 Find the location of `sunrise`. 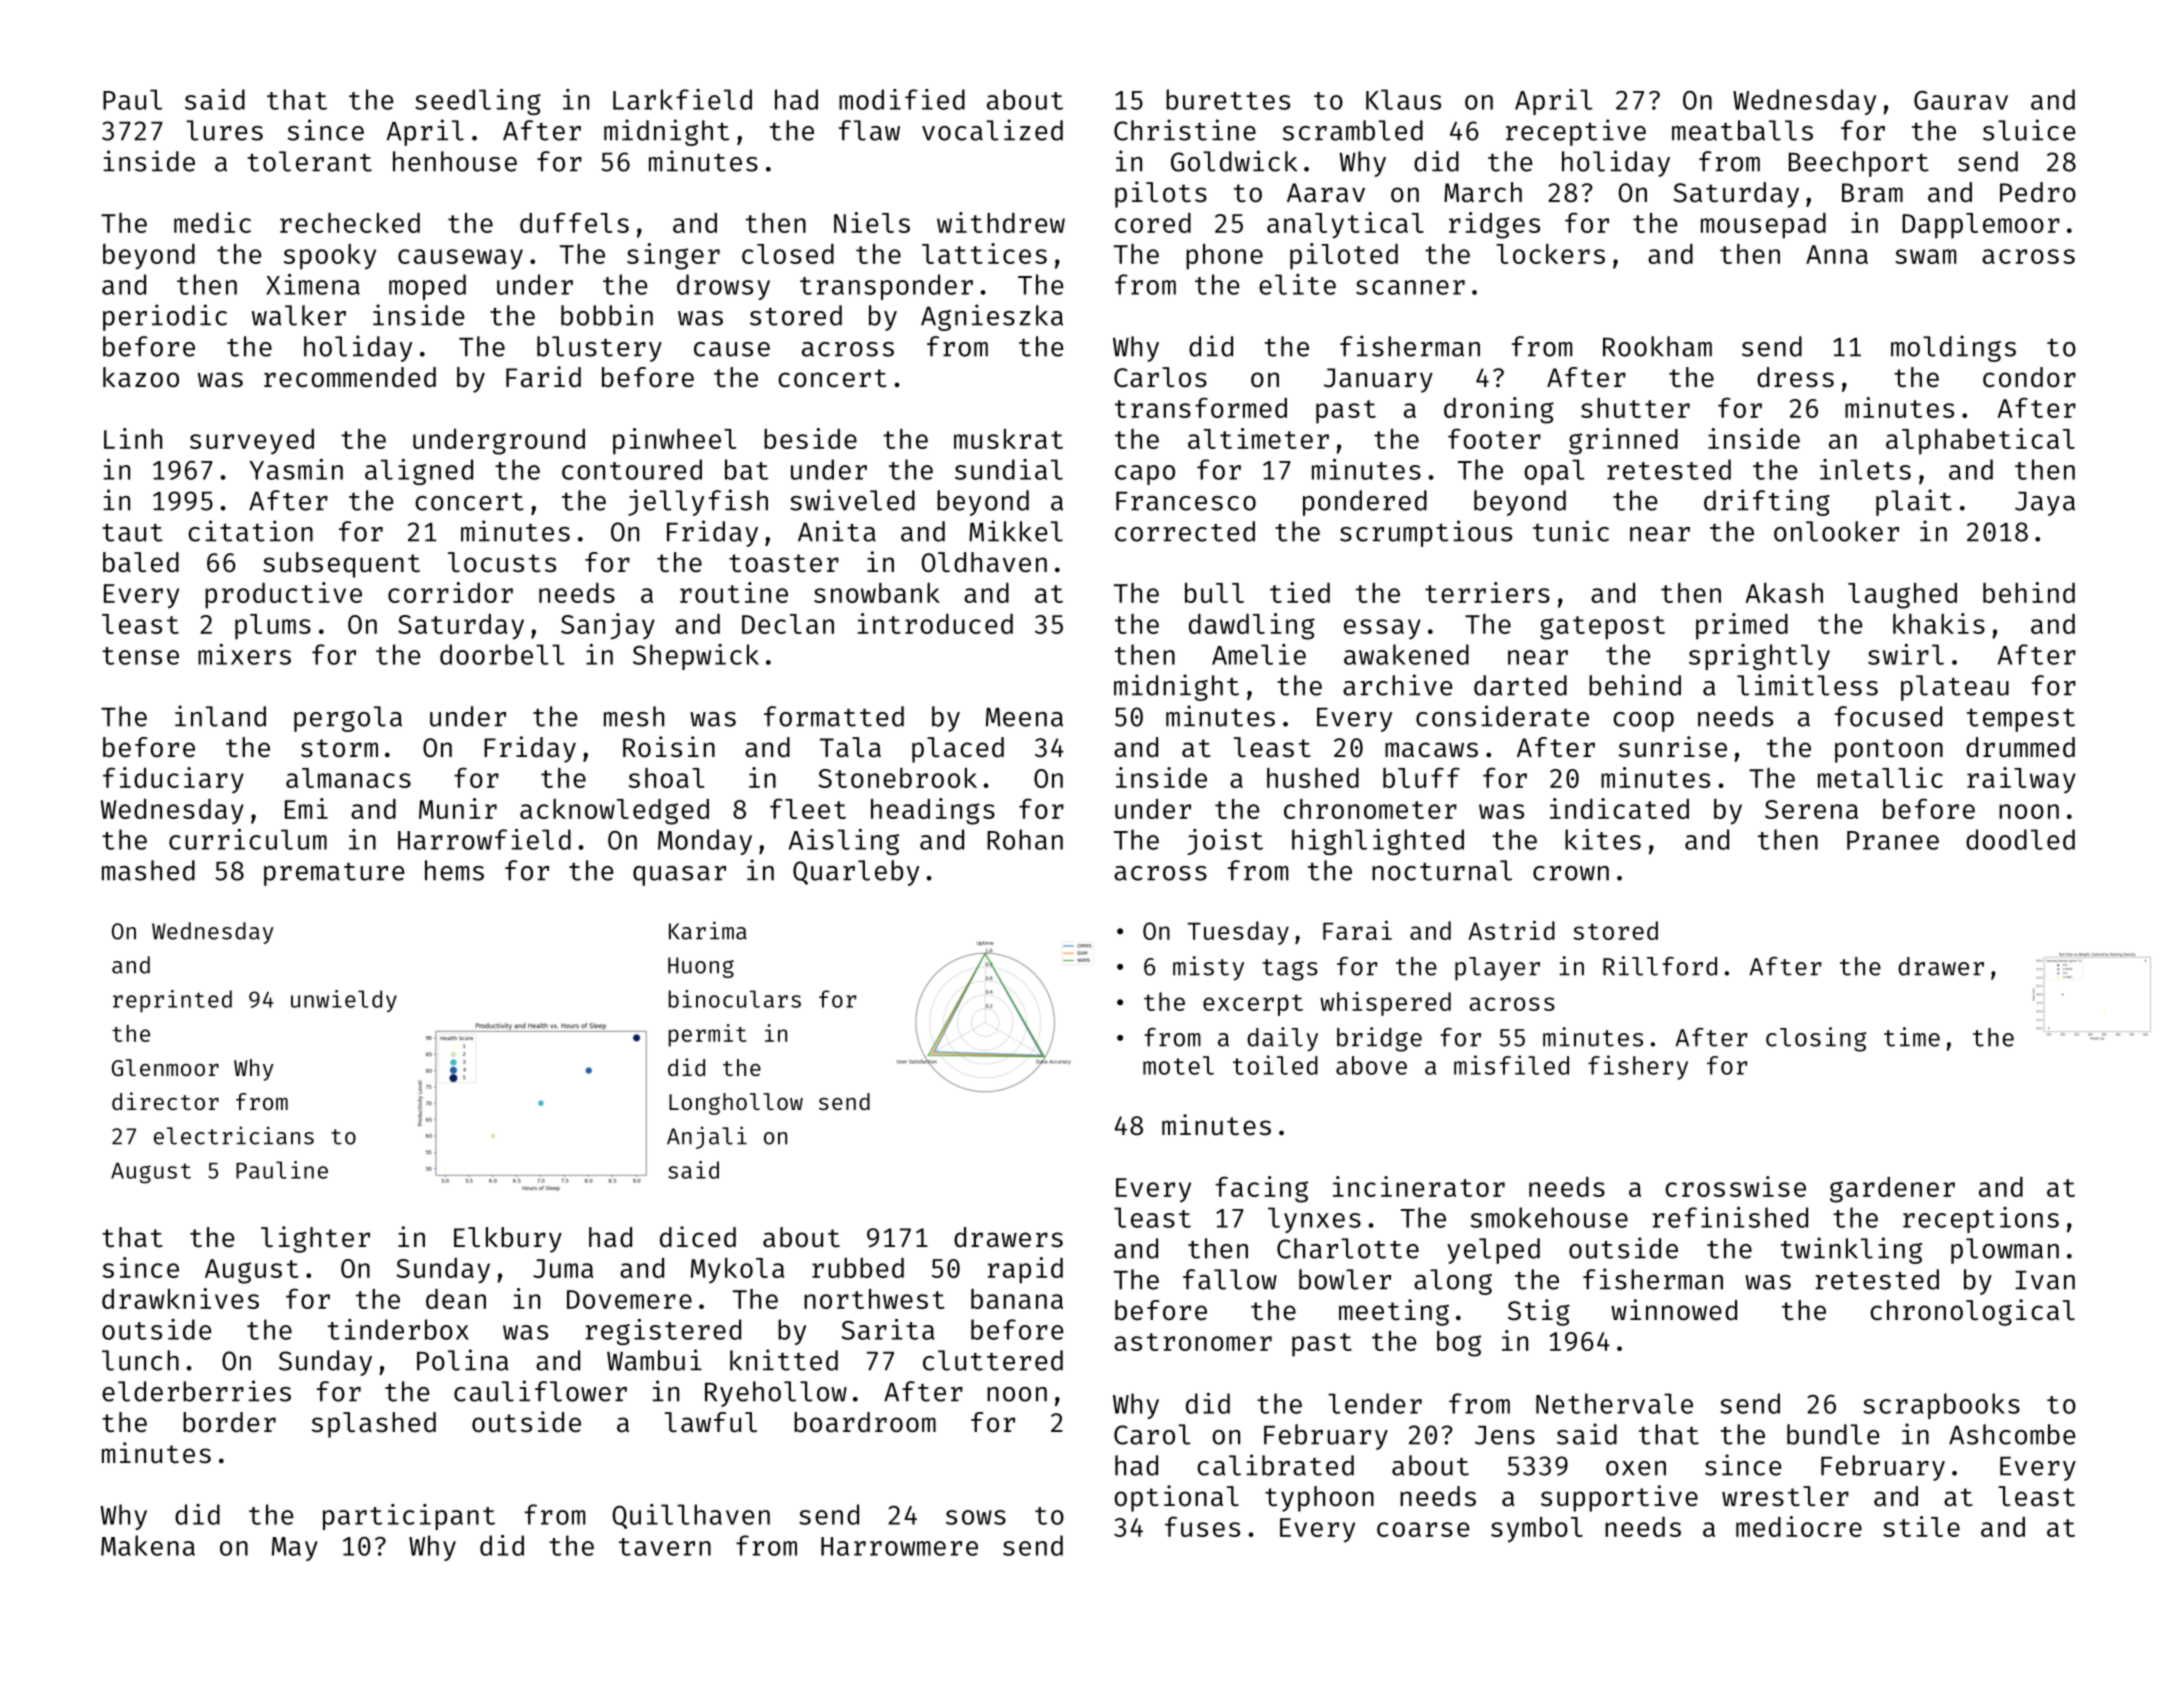

sunrise is located at coordinates (1673, 747).
